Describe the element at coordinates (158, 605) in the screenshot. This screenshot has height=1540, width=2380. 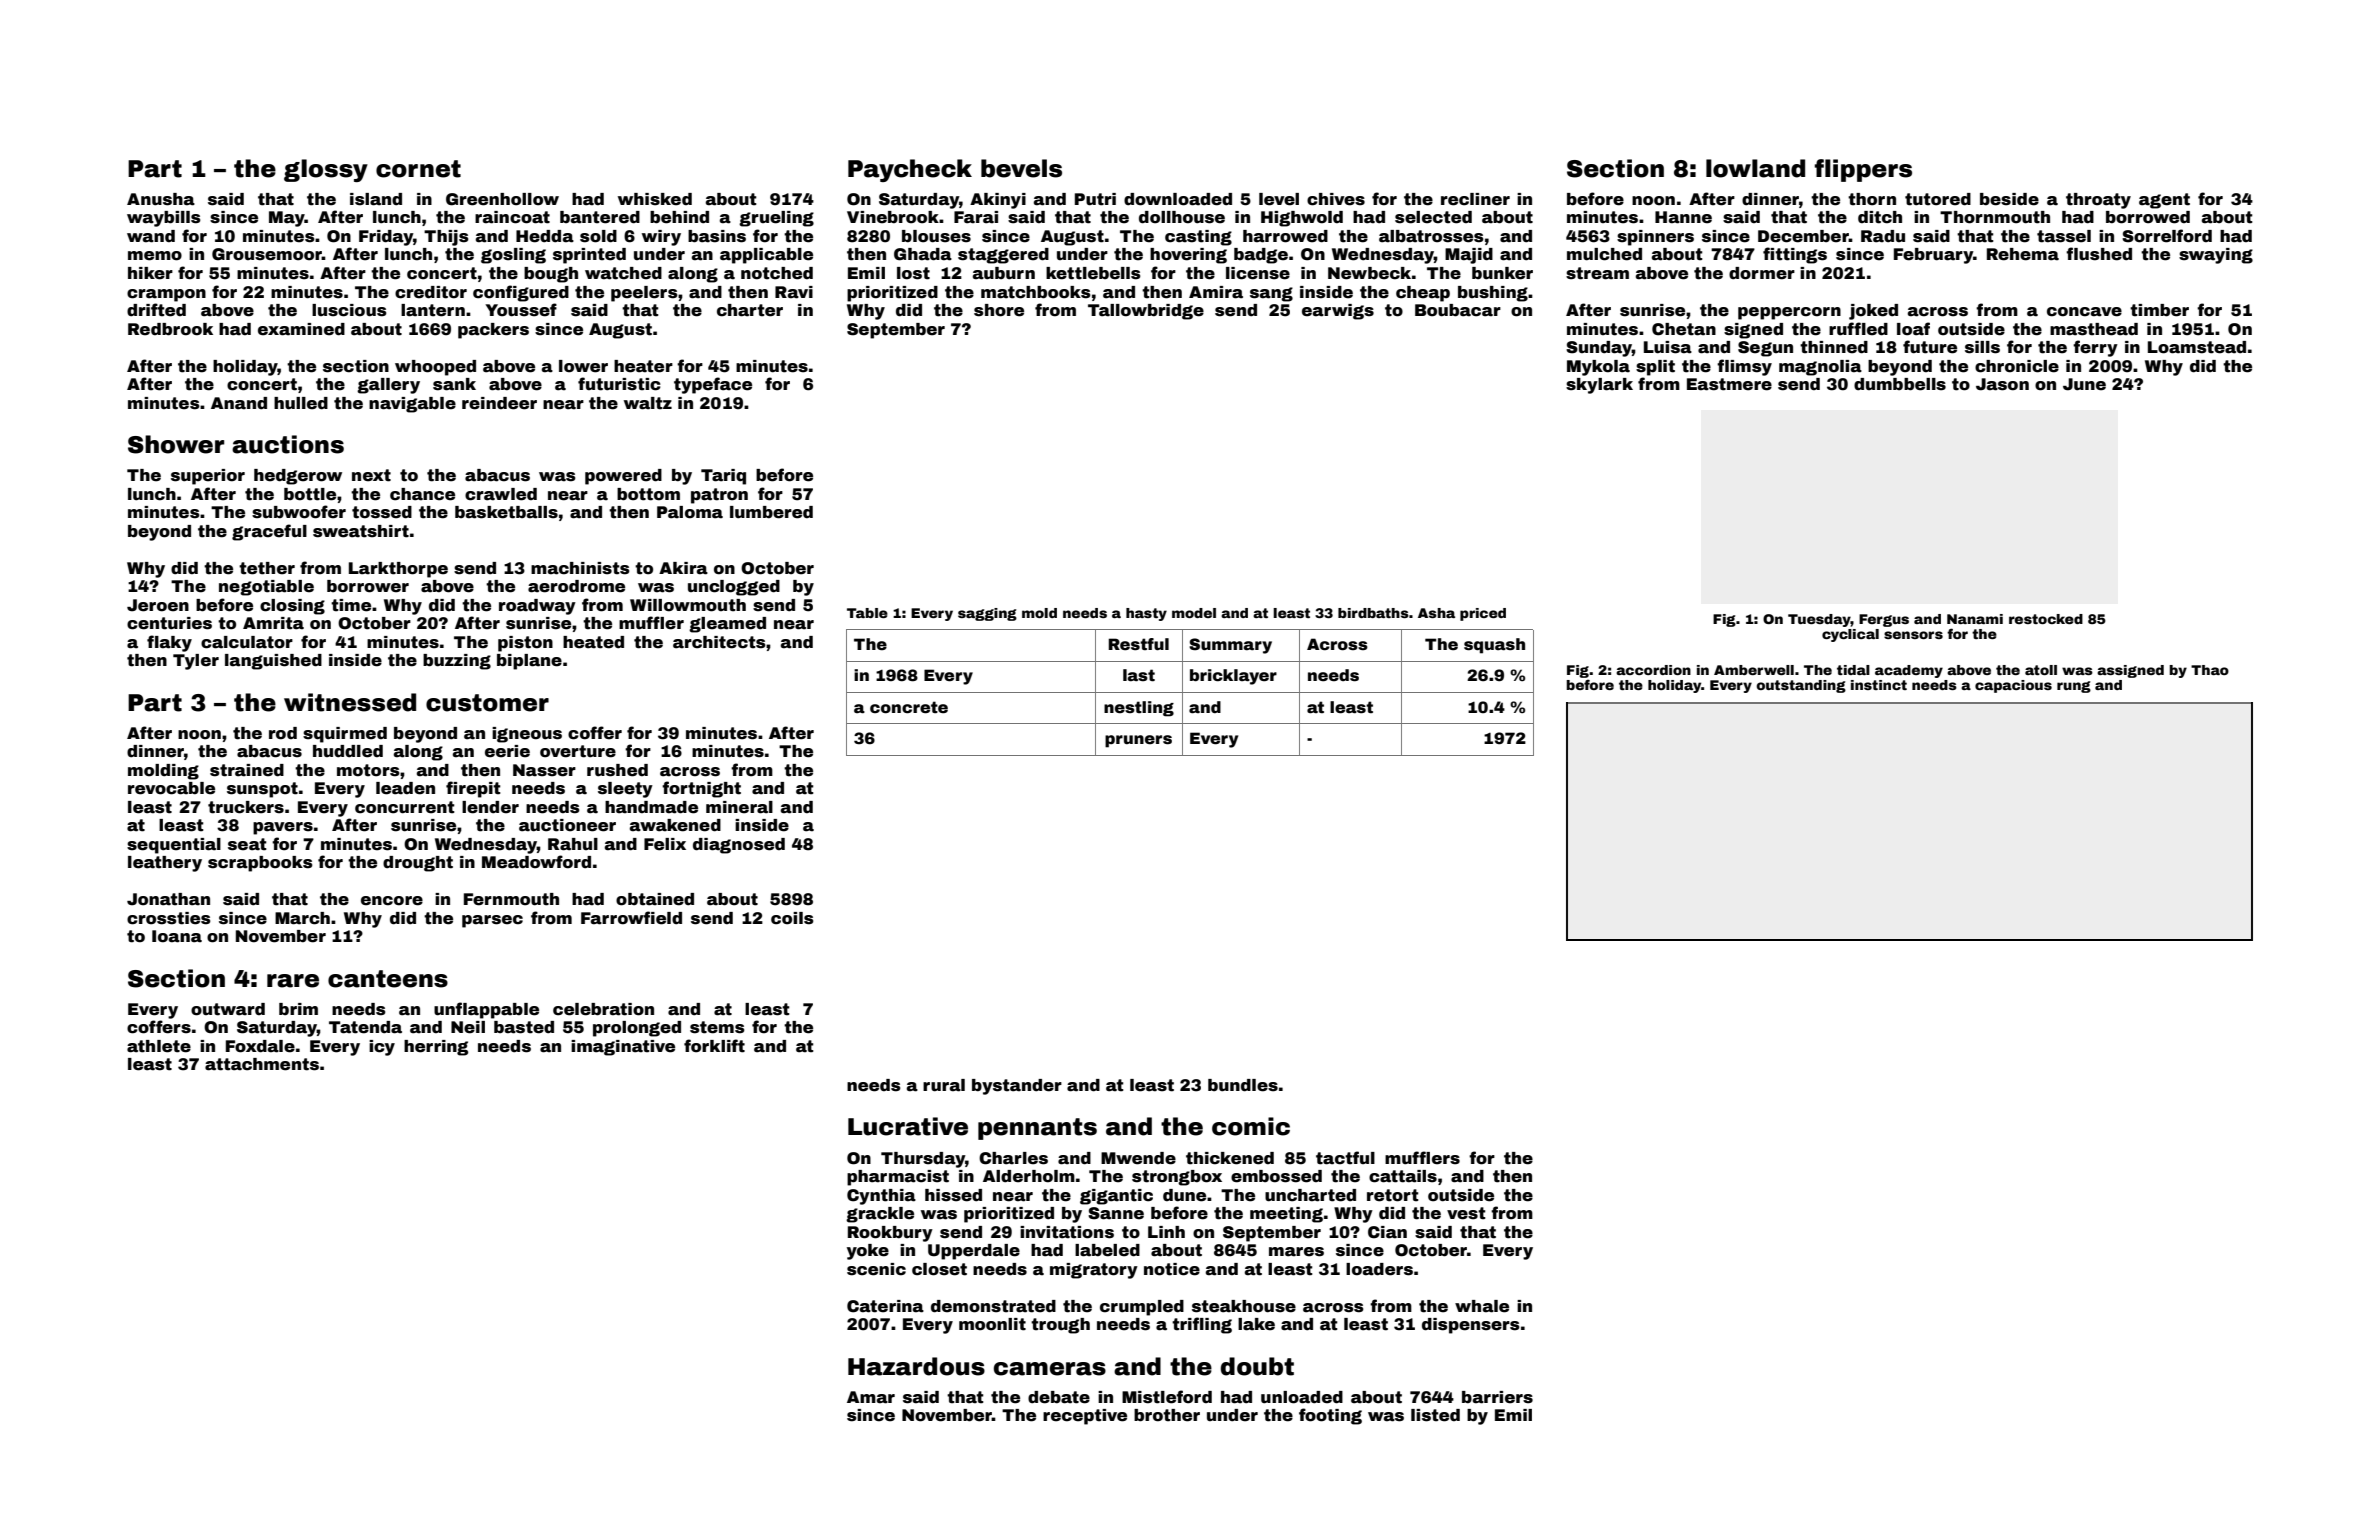
I see `Jeroen` at that location.
